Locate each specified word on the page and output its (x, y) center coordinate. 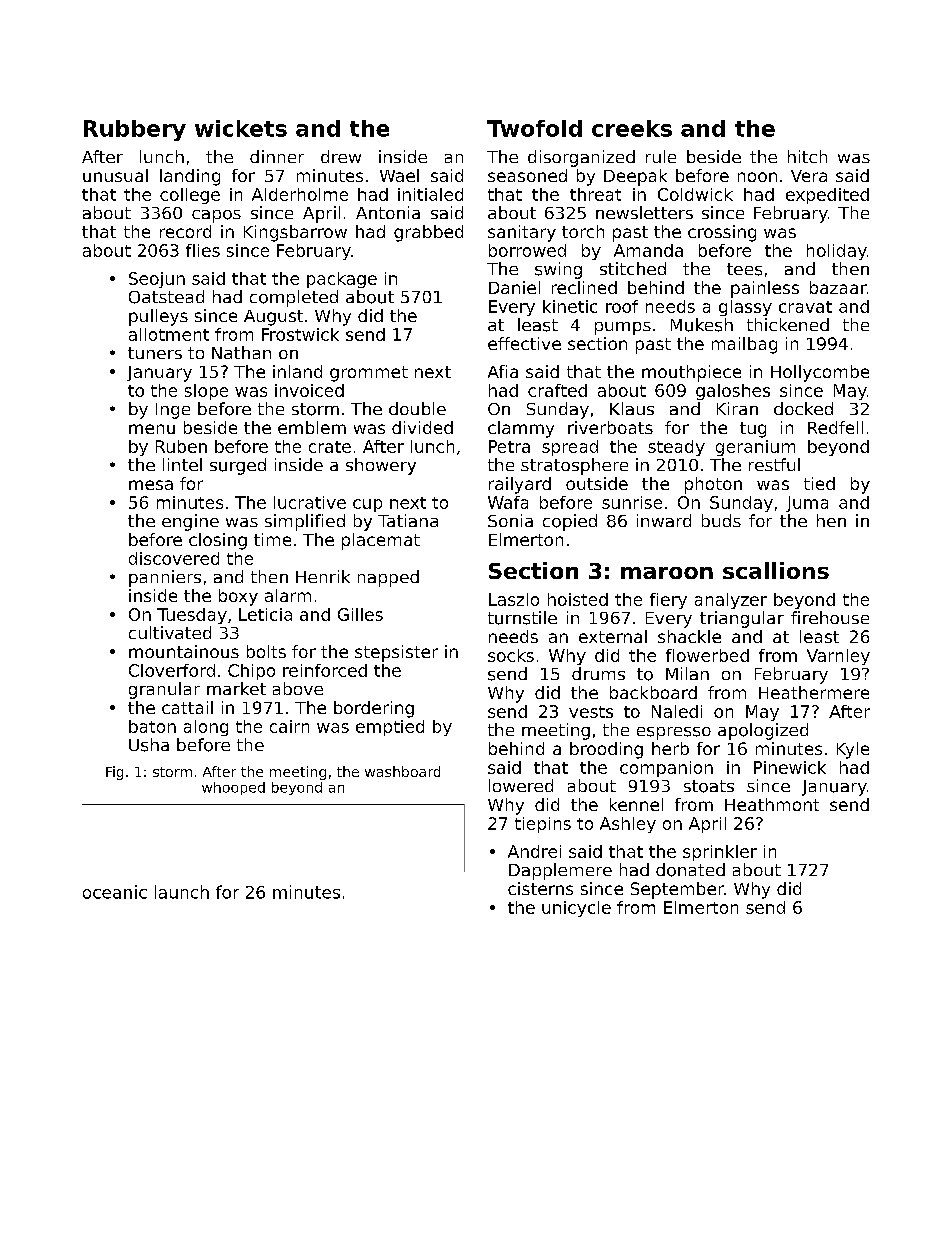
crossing (722, 233)
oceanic (115, 892)
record (185, 231)
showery (381, 466)
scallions (776, 570)
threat (595, 194)
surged (238, 466)
